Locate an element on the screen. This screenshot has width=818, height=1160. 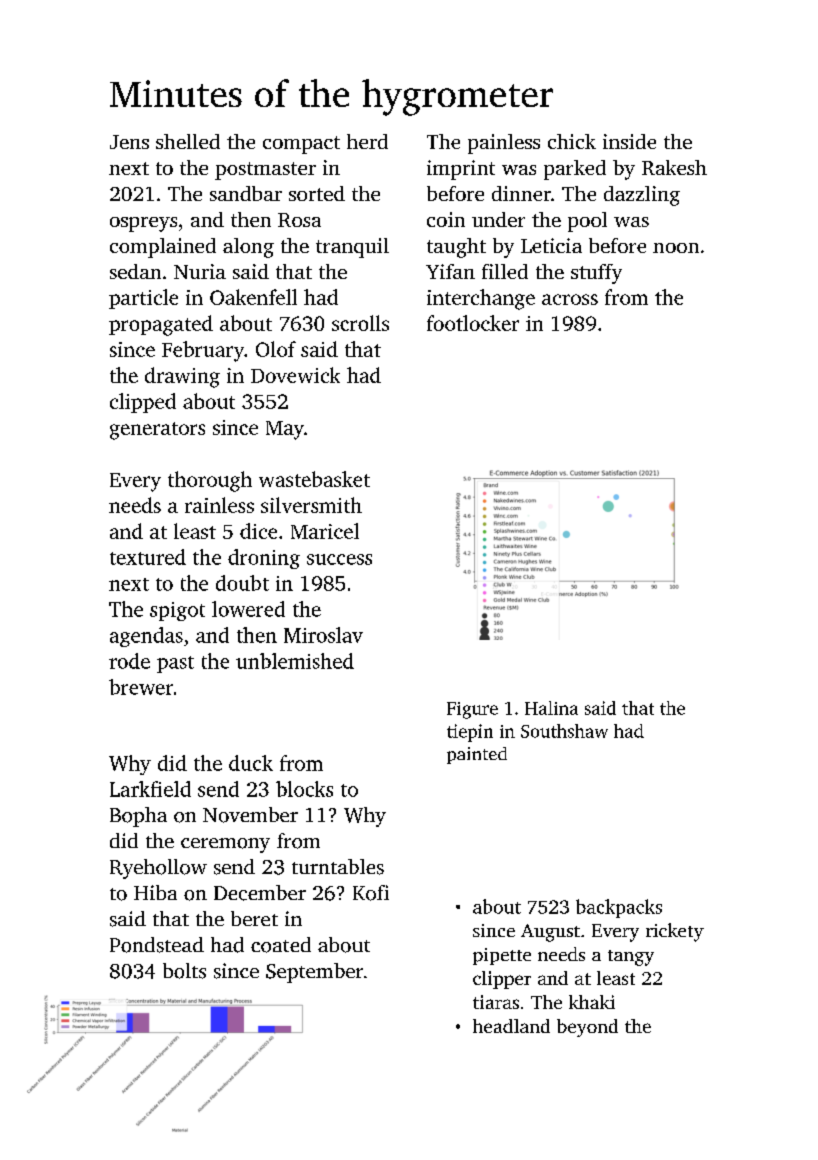
backpacks is located at coordinates (619, 908).
